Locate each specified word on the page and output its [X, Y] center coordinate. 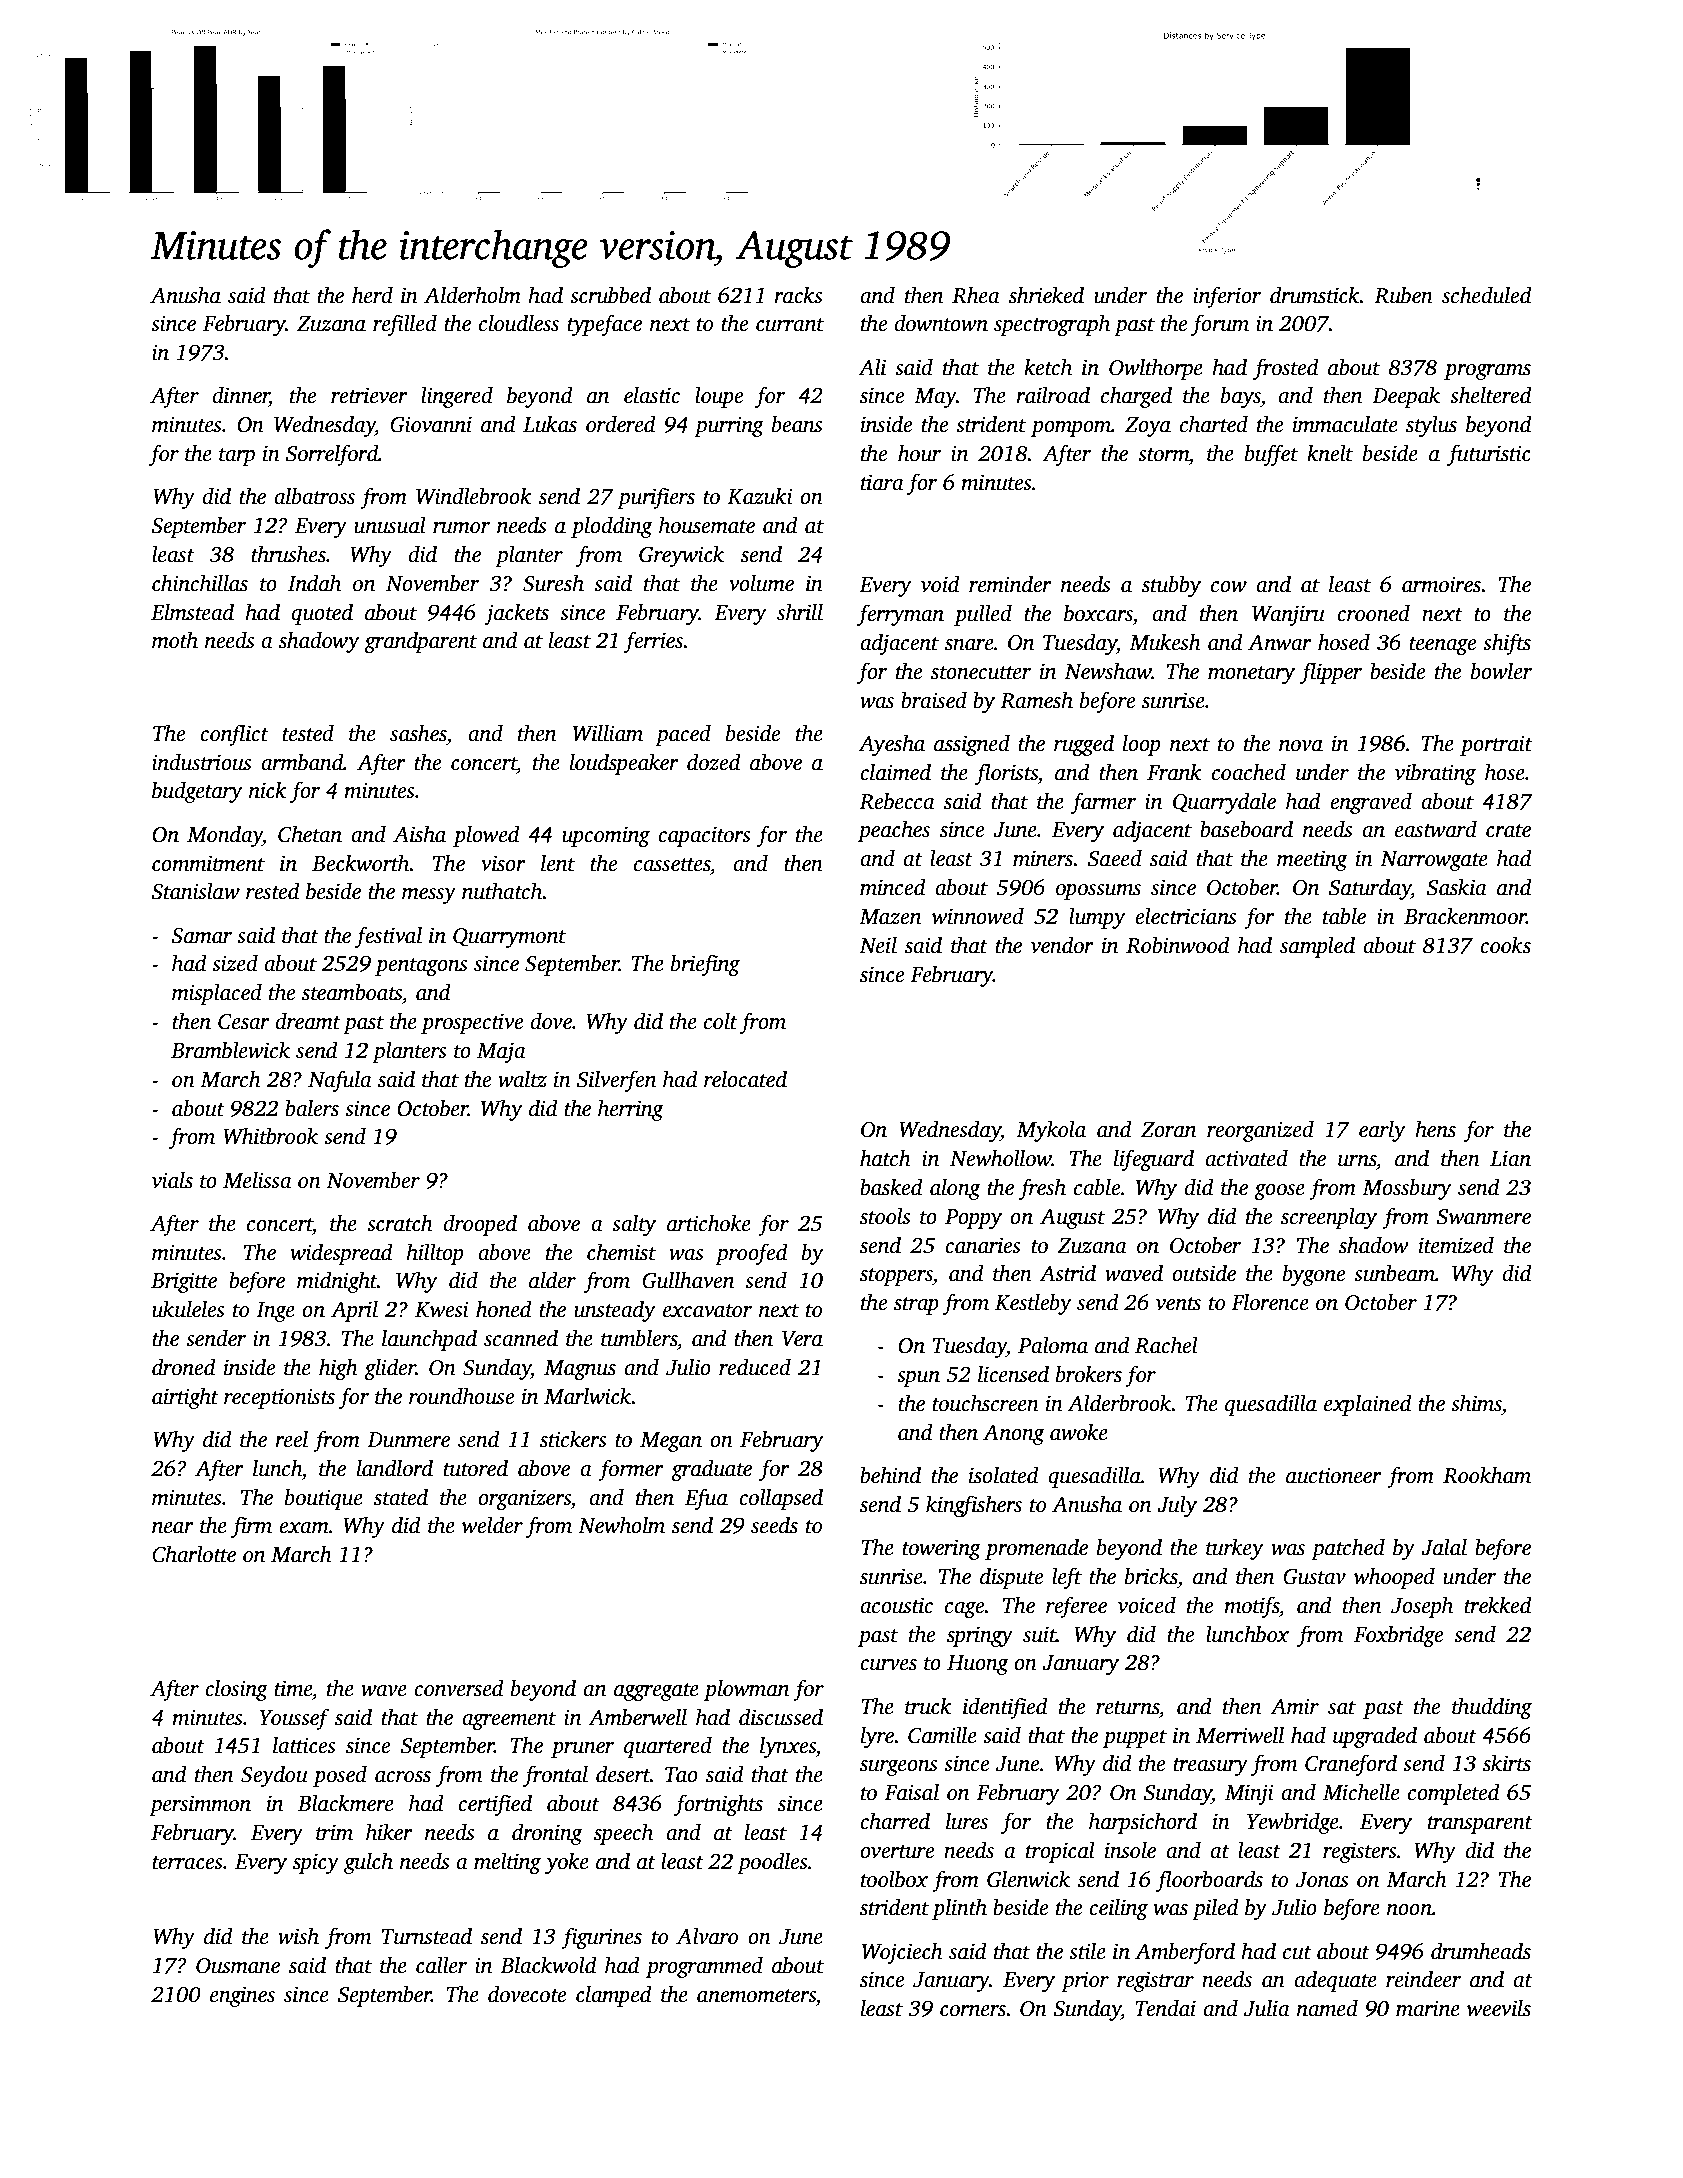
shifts [1507, 644]
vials [172, 1180]
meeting [1312, 860]
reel [292, 1439]
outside [1204, 1273]
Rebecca [897, 801]
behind [890, 1475]
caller [441, 1965]
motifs [1251, 1607]
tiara [882, 482]
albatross [314, 496]
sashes [418, 733]
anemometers [756, 1996]
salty [634, 1225]
